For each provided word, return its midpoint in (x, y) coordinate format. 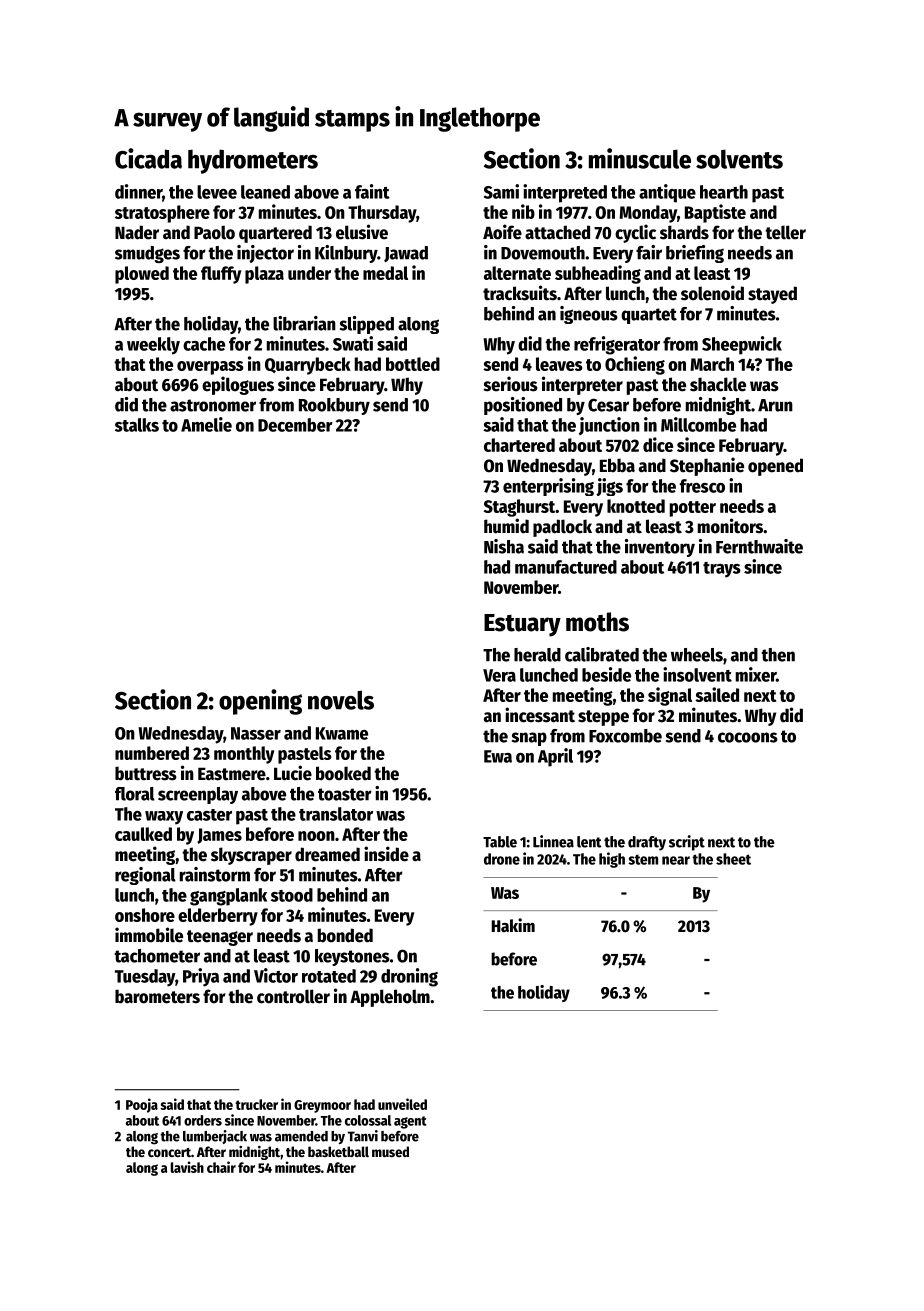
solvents (739, 159)
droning (409, 977)
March (712, 364)
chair (221, 1167)
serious (511, 384)
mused (390, 1151)
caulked (143, 834)
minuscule (640, 158)
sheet (733, 859)
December (295, 425)
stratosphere (162, 214)
